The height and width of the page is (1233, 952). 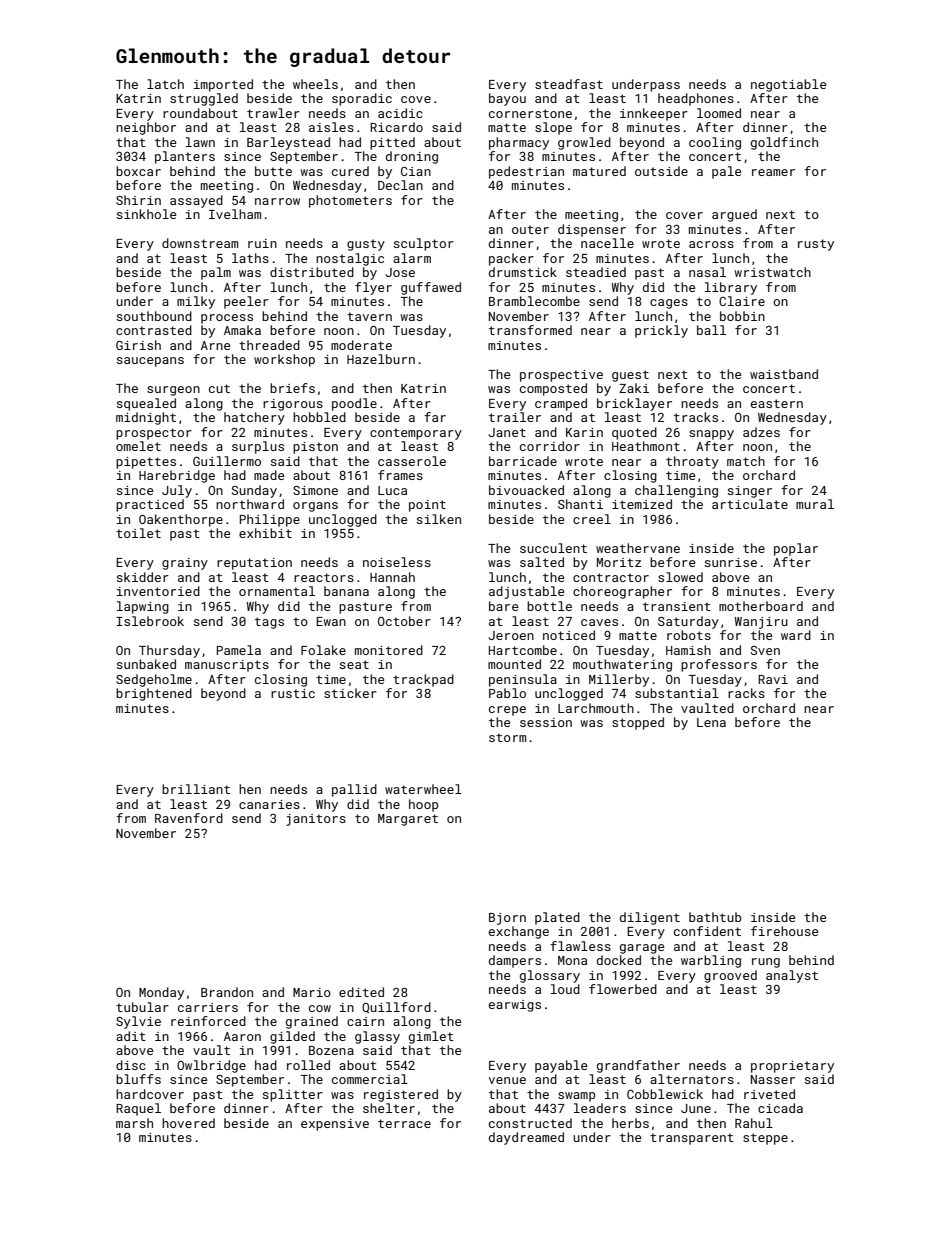 What do you see at coordinates (196, 789) in the page?
I see `brilliant` at bounding box center [196, 789].
